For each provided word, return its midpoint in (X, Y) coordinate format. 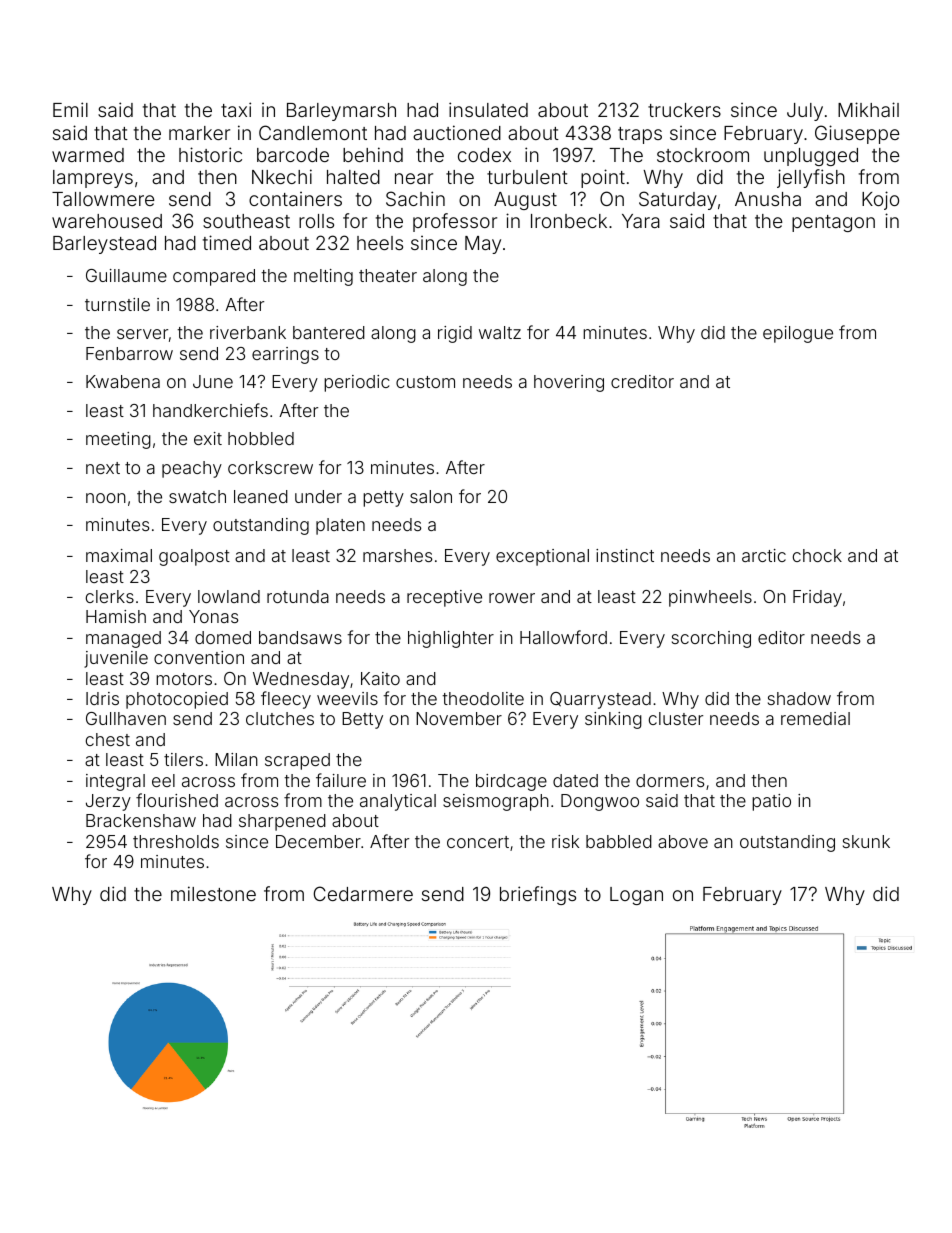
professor (455, 222)
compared (214, 277)
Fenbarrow (129, 353)
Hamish (116, 616)
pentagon (833, 223)
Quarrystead (600, 700)
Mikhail (868, 109)
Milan (236, 759)
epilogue (798, 334)
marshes (397, 555)
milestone (213, 893)
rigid (455, 334)
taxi (236, 109)
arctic (764, 555)
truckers (684, 110)
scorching (711, 639)
